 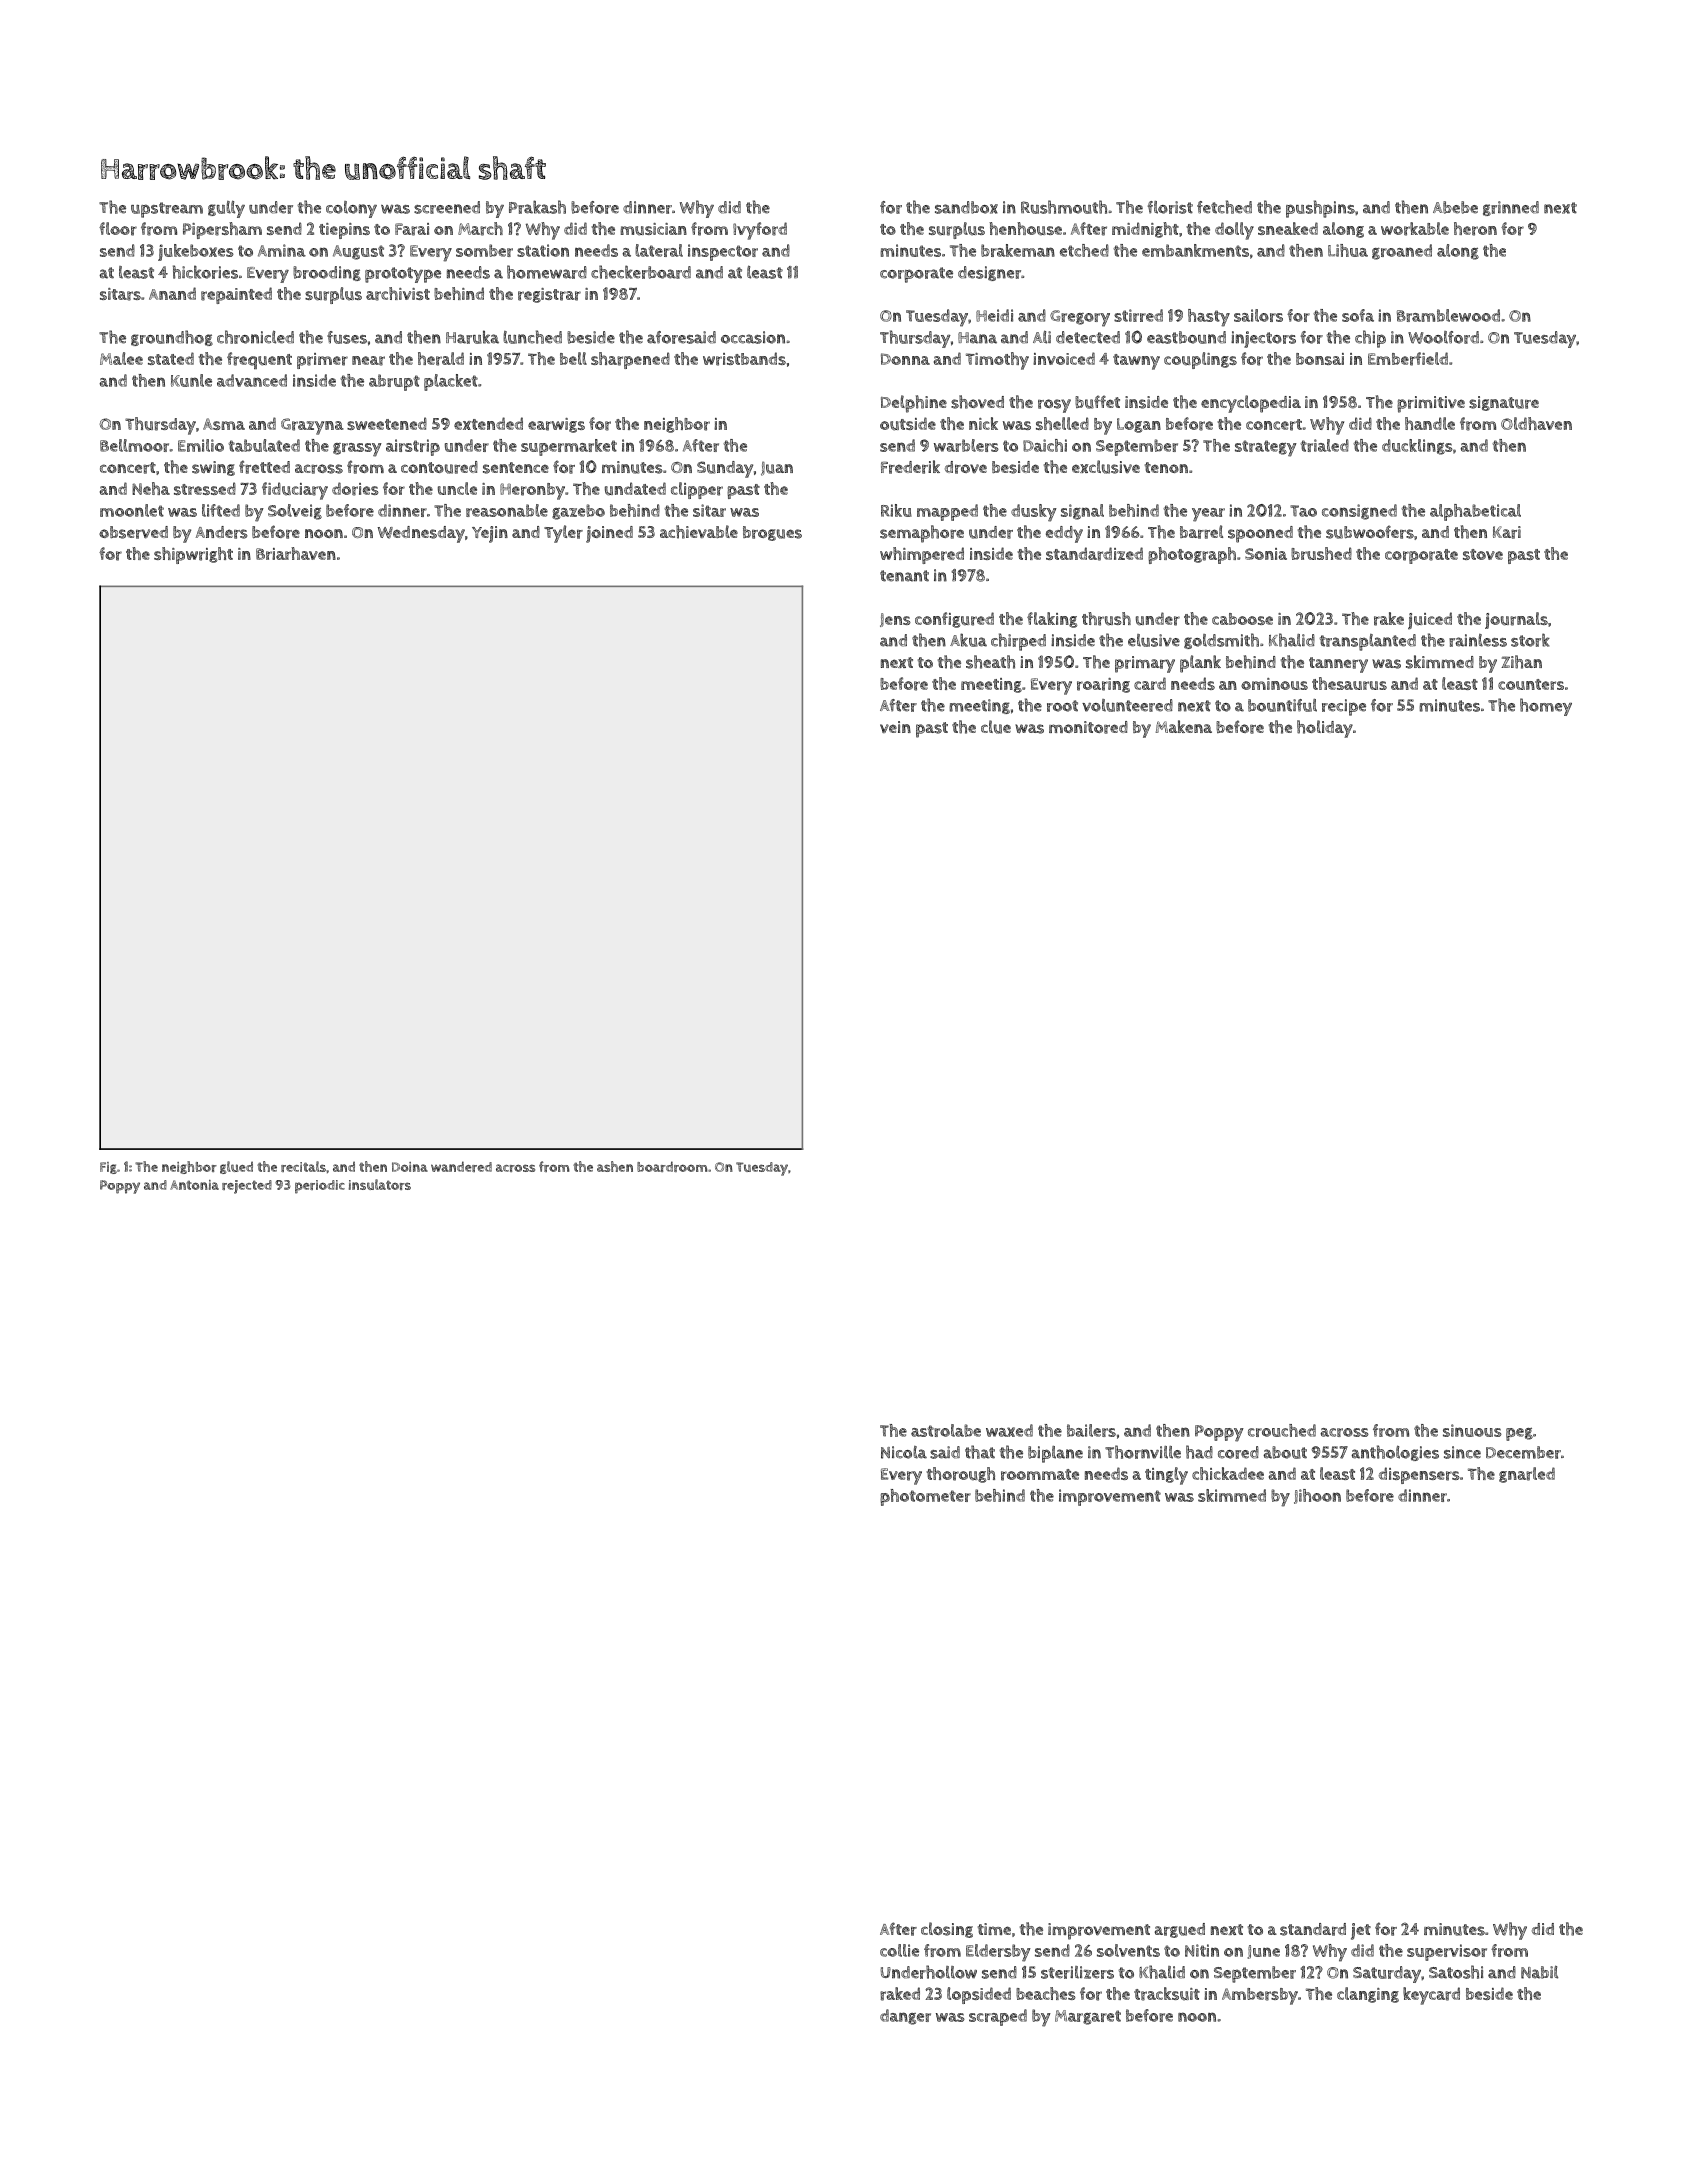 I want to click on sharpened, so click(x=630, y=360).
